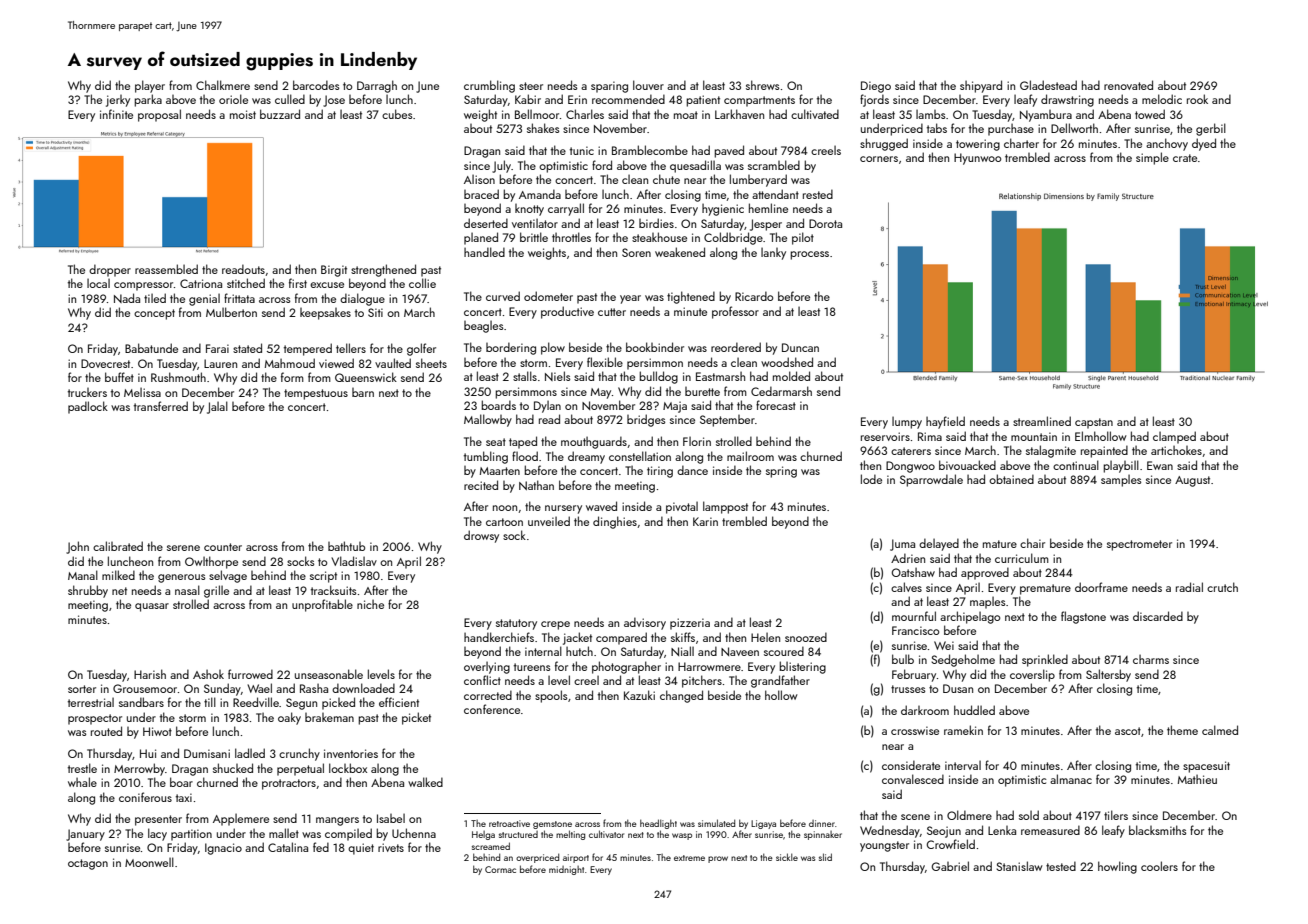 This image has height=924, width=1308. I want to click on midnight, so click(566, 870).
